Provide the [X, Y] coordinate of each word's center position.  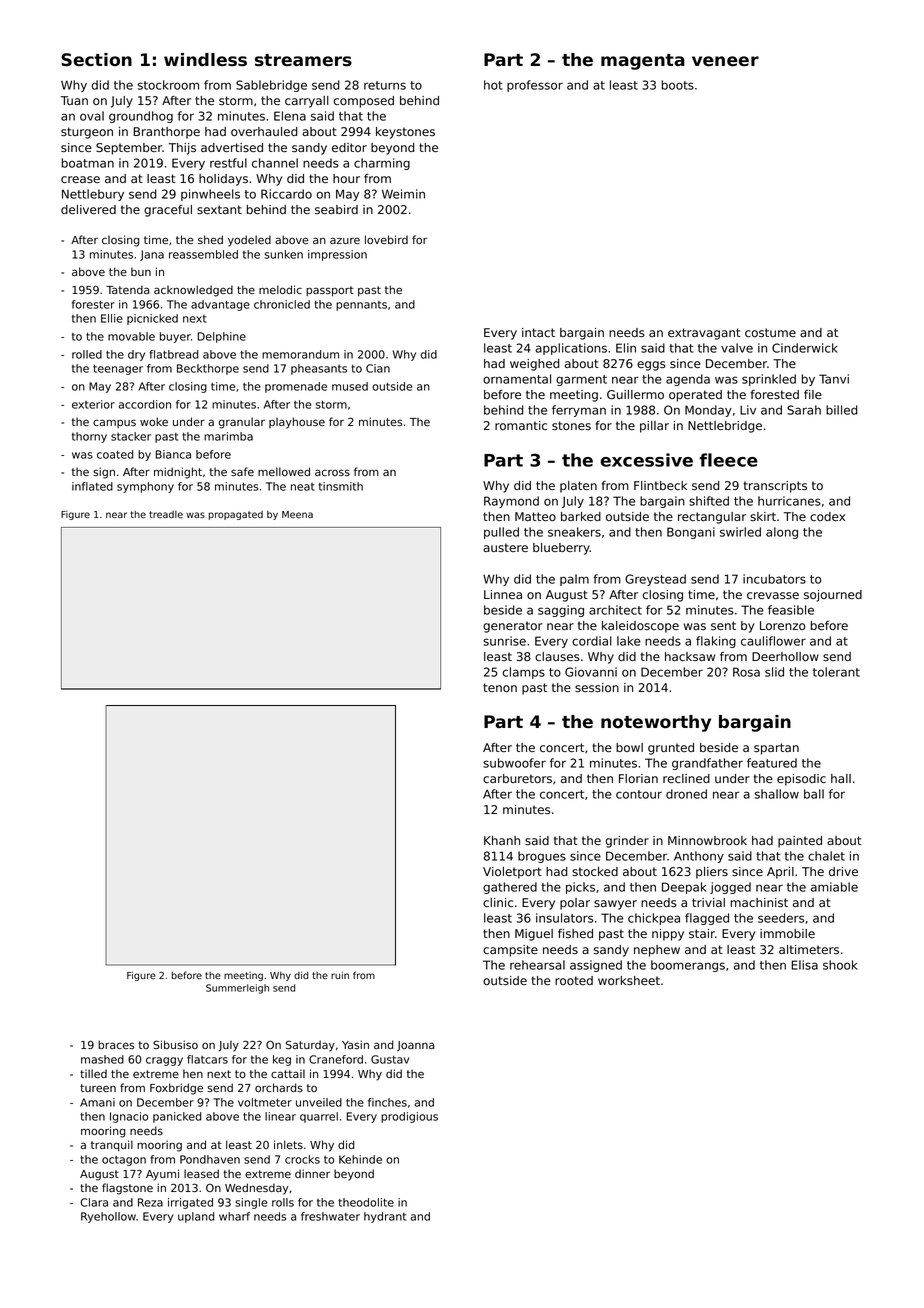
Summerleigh [237, 989]
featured [772, 763]
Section [96, 60]
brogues [542, 857]
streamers [303, 60]
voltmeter [265, 1102]
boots [678, 85]
